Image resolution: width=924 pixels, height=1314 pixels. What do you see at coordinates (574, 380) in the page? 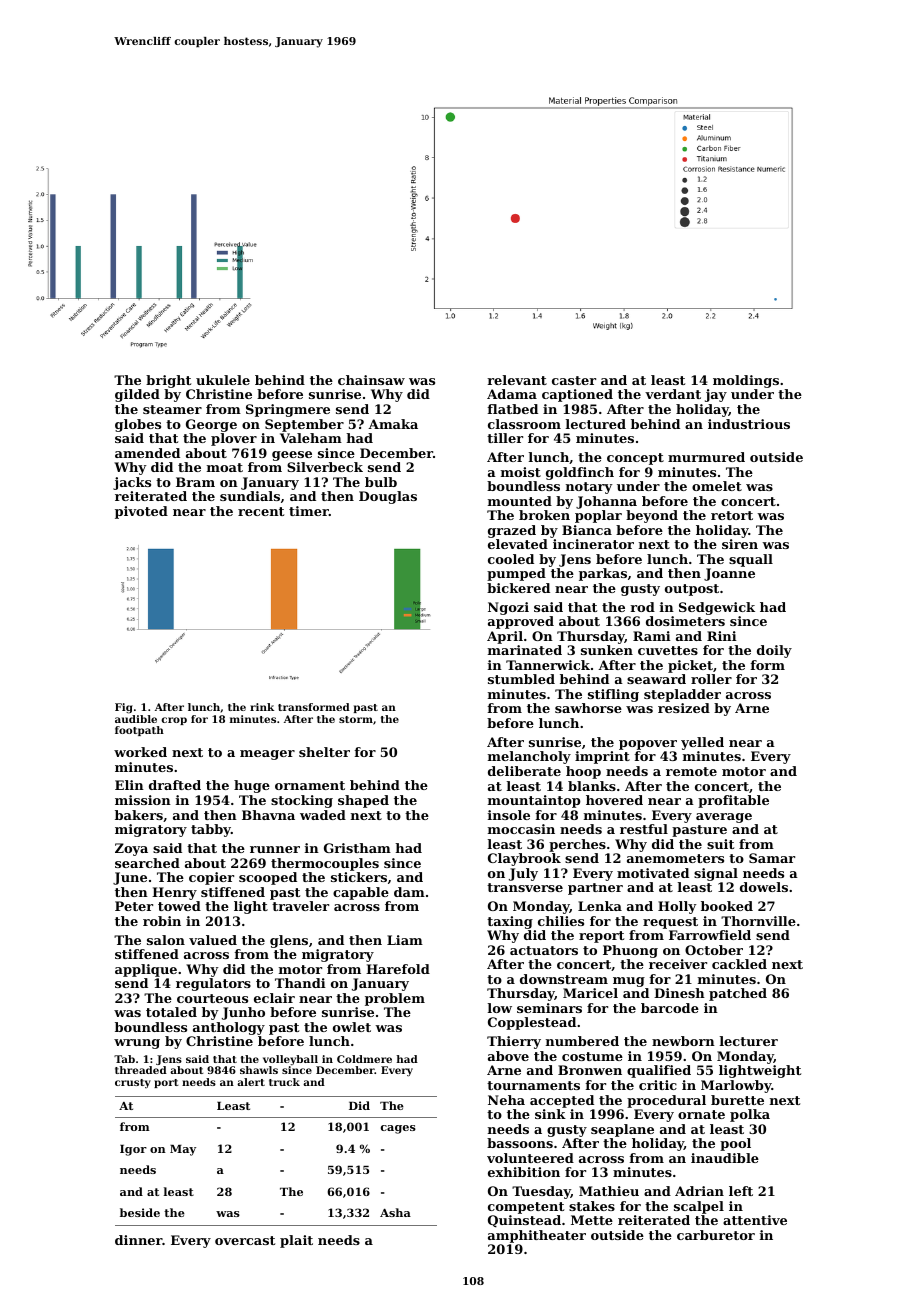
I see `caster` at bounding box center [574, 380].
